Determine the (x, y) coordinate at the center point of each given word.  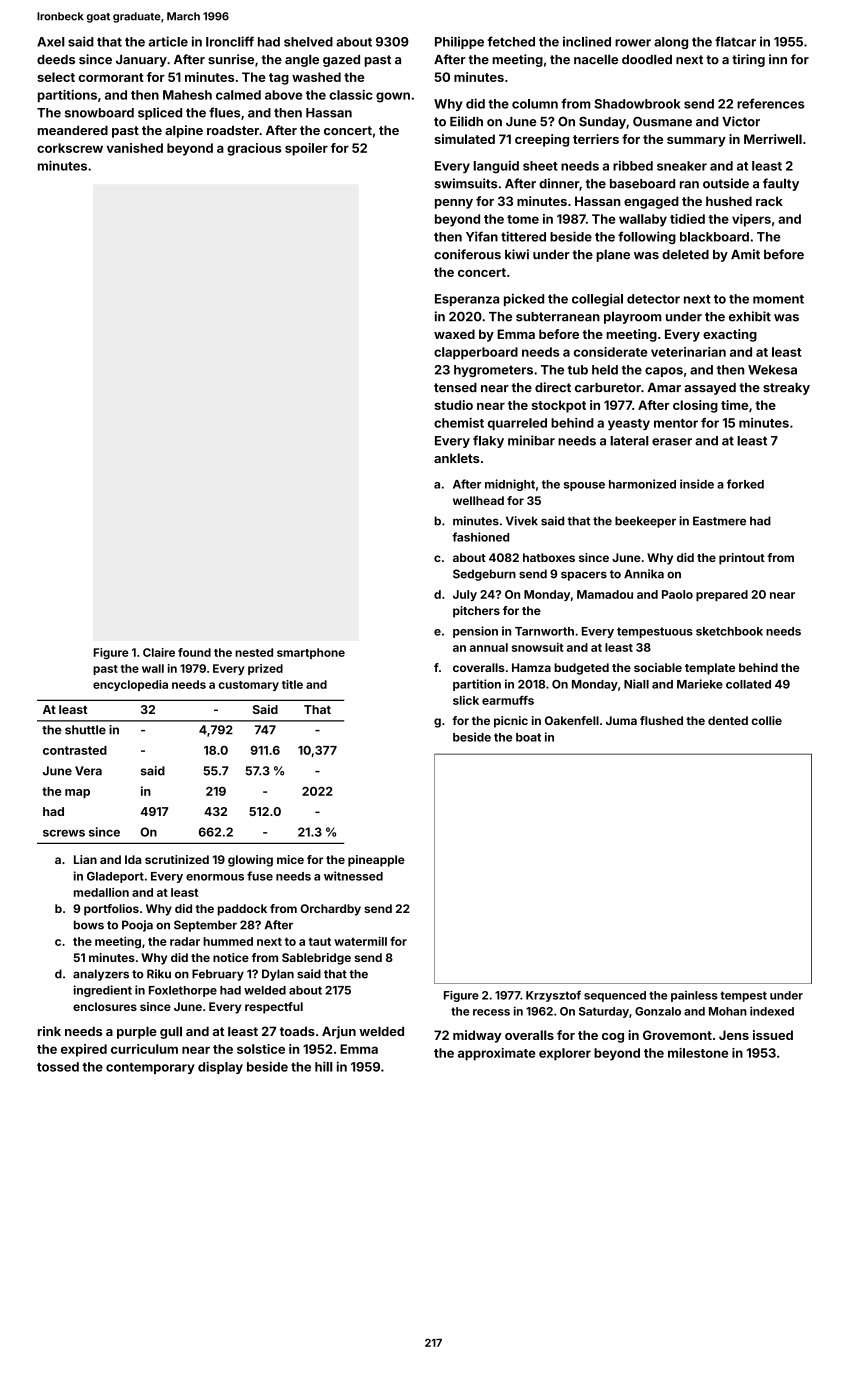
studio (453, 405)
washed (316, 77)
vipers (751, 220)
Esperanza (467, 300)
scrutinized (177, 859)
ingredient (103, 991)
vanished (135, 148)
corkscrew (70, 148)
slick (466, 700)
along (671, 43)
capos (664, 372)
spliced (160, 113)
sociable (658, 667)
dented (728, 720)
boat (528, 737)
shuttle (85, 730)
